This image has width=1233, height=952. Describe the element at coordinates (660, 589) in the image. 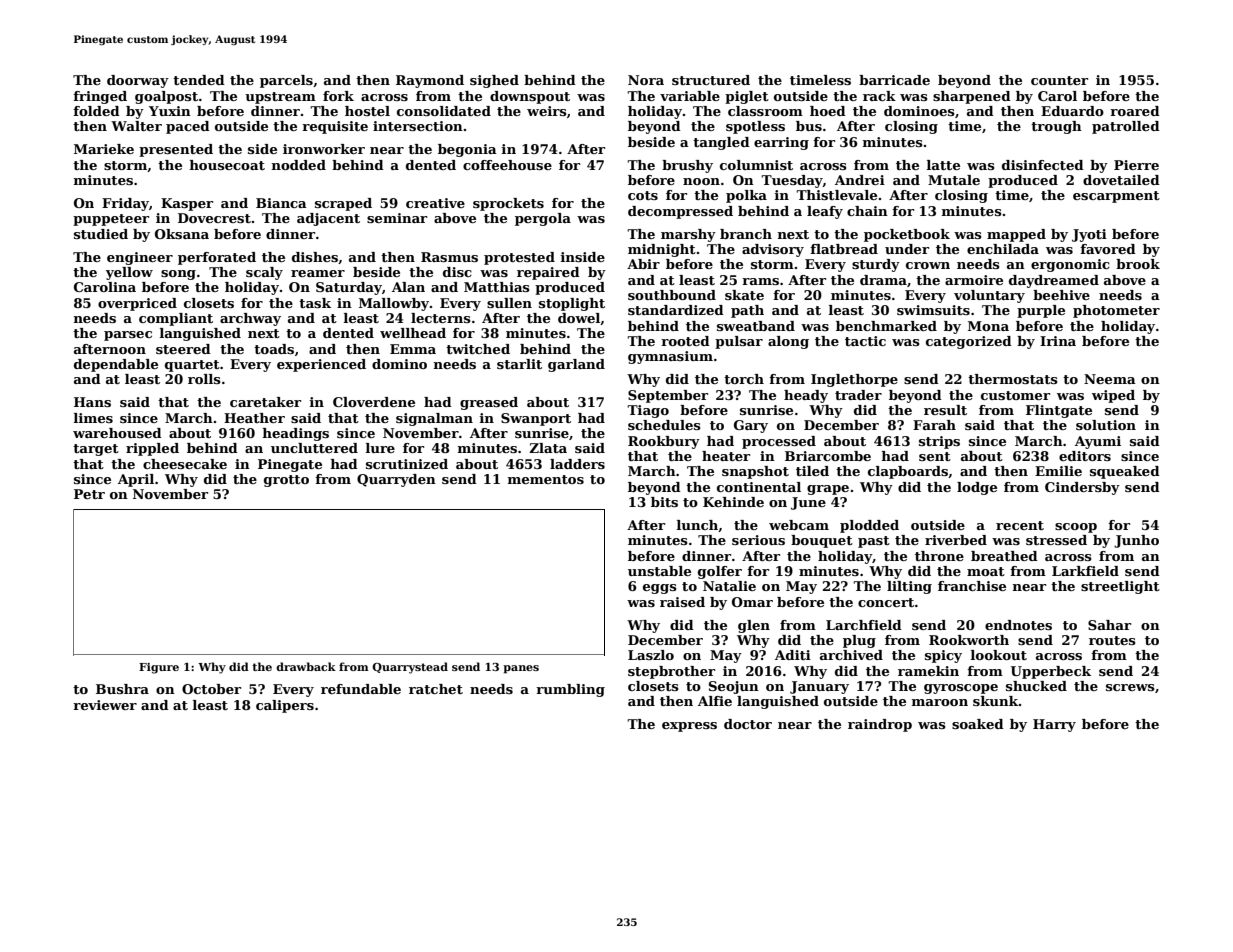

I see `eggs` at that location.
